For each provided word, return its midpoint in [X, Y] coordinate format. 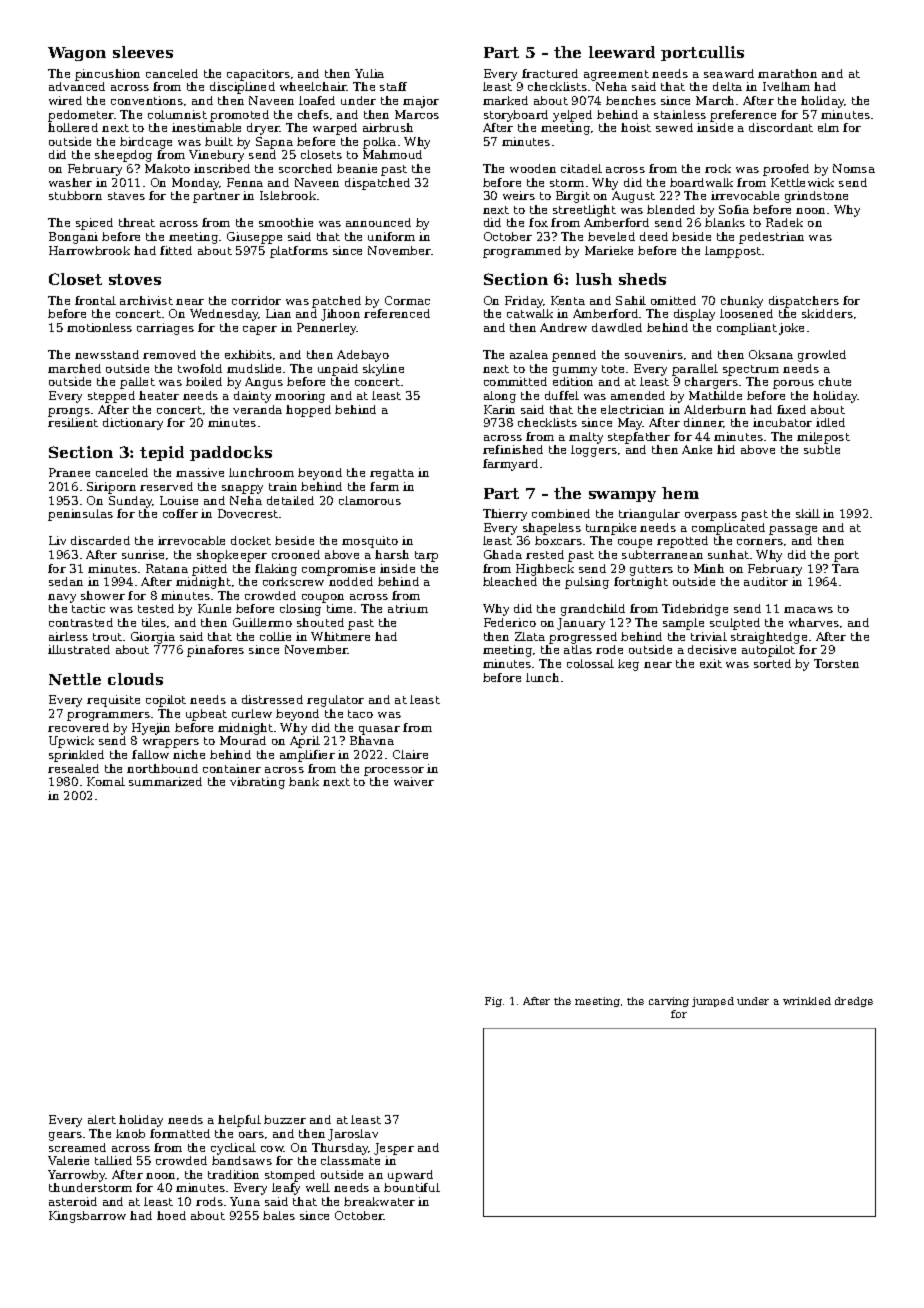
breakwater [379, 1201]
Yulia [369, 73]
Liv [57, 540]
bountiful [412, 1187]
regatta [392, 474]
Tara [845, 568]
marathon [787, 73]
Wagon [77, 54]
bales [279, 1215]
